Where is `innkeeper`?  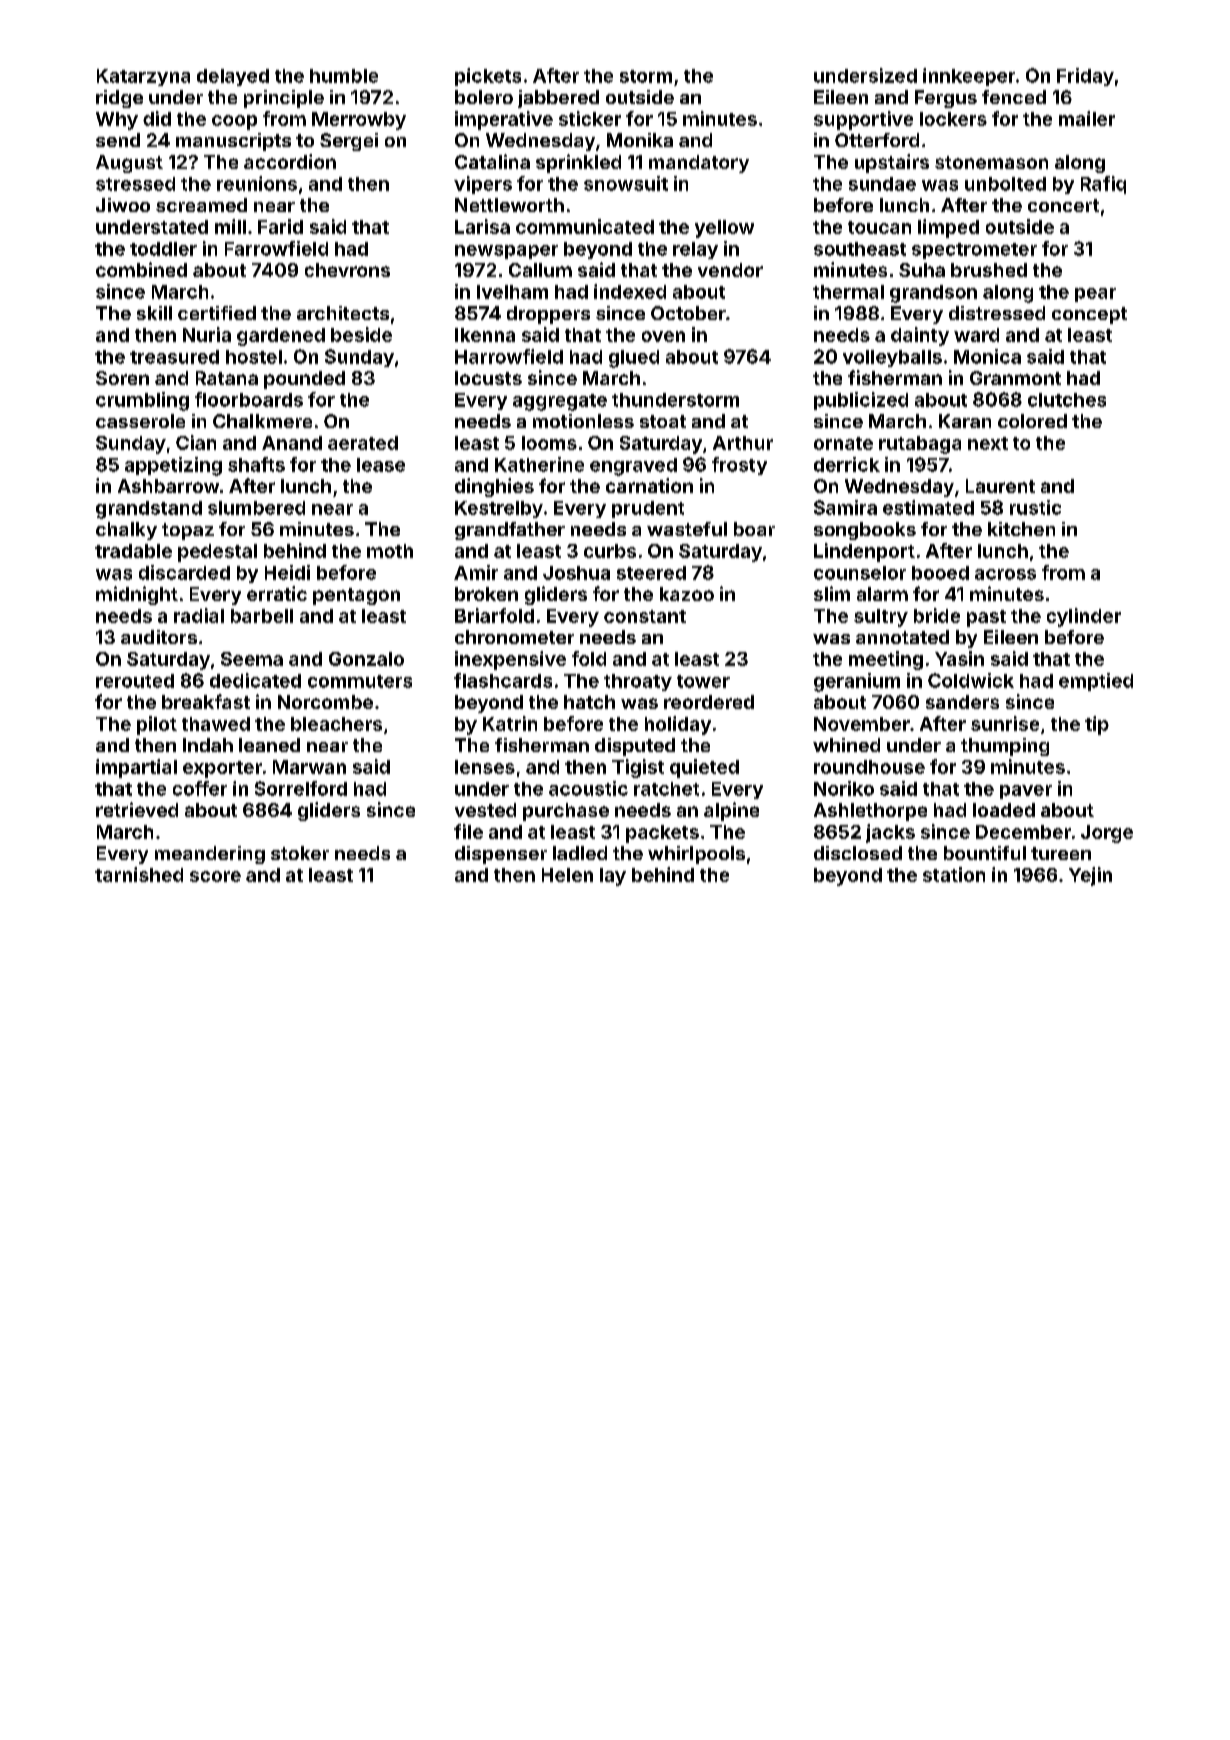
innkeeper is located at coordinates (969, 77).
